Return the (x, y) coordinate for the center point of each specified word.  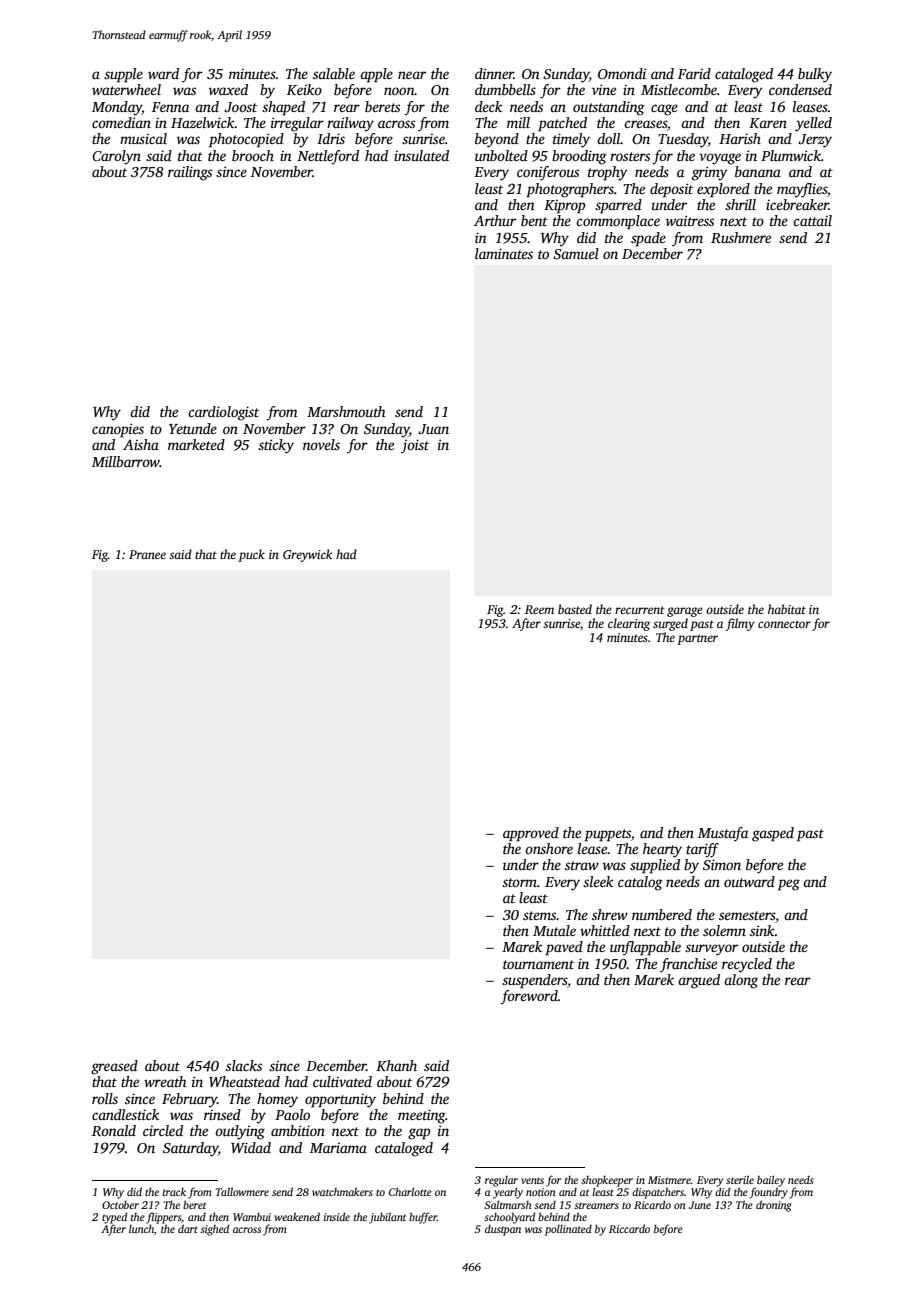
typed (114, 1218)
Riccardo (629, 1228)
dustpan (503, 1230)
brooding (579, 157)
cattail (812, 220)
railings (190, 173)
